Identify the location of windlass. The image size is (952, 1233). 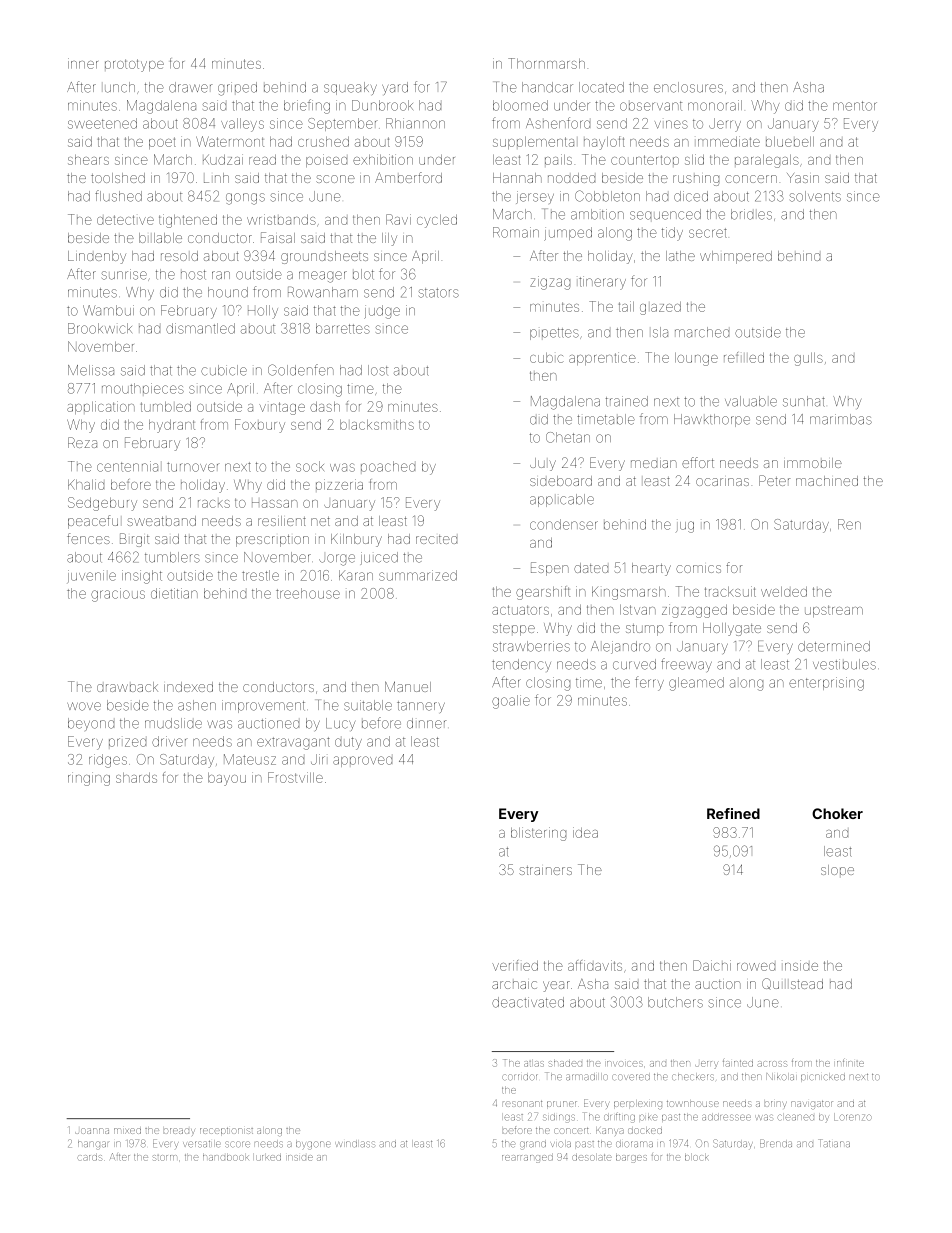
(355, 1144).
